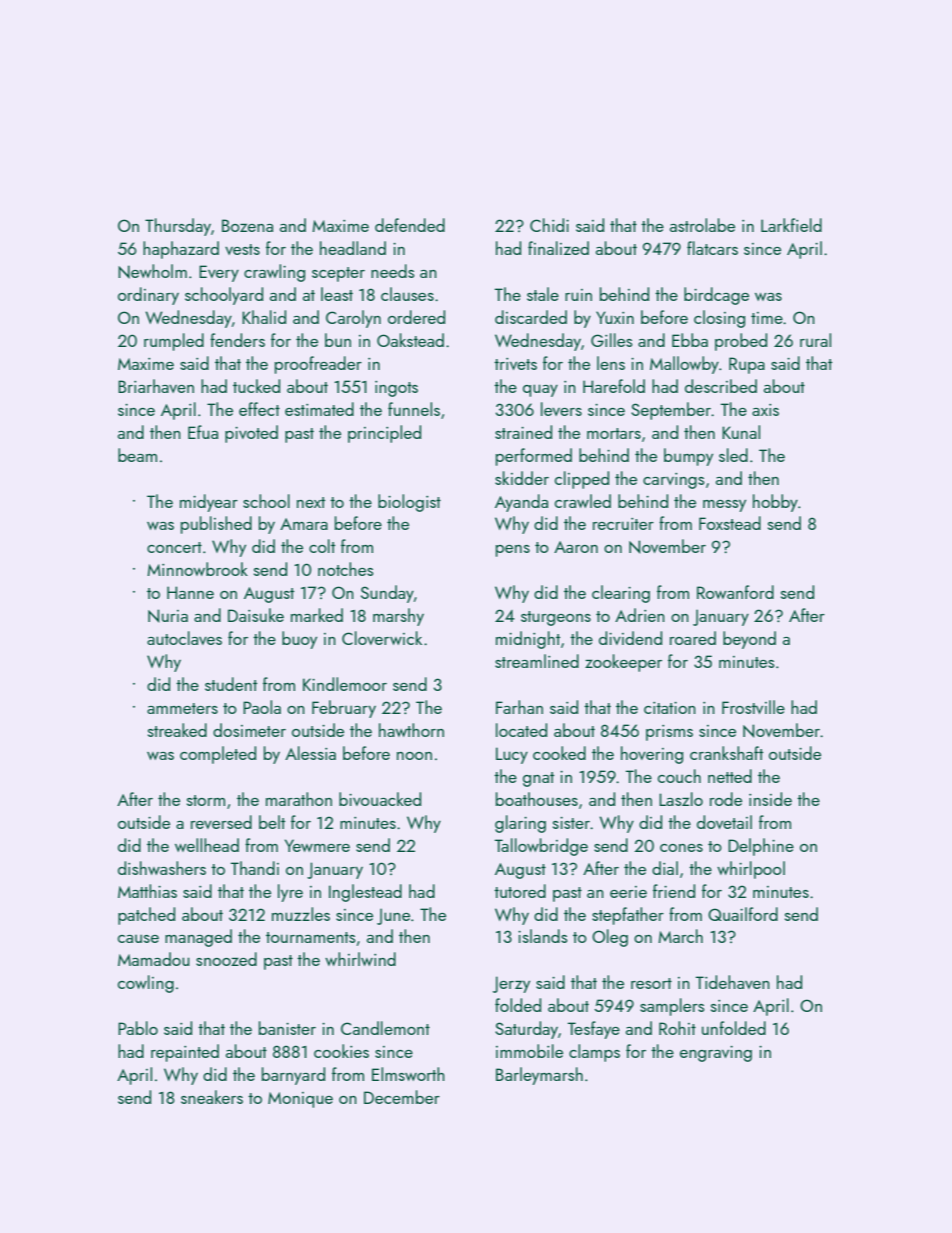 The width and height of the screenshot is (952, 1233). I want to click on engraving, so click(716, 1054).
